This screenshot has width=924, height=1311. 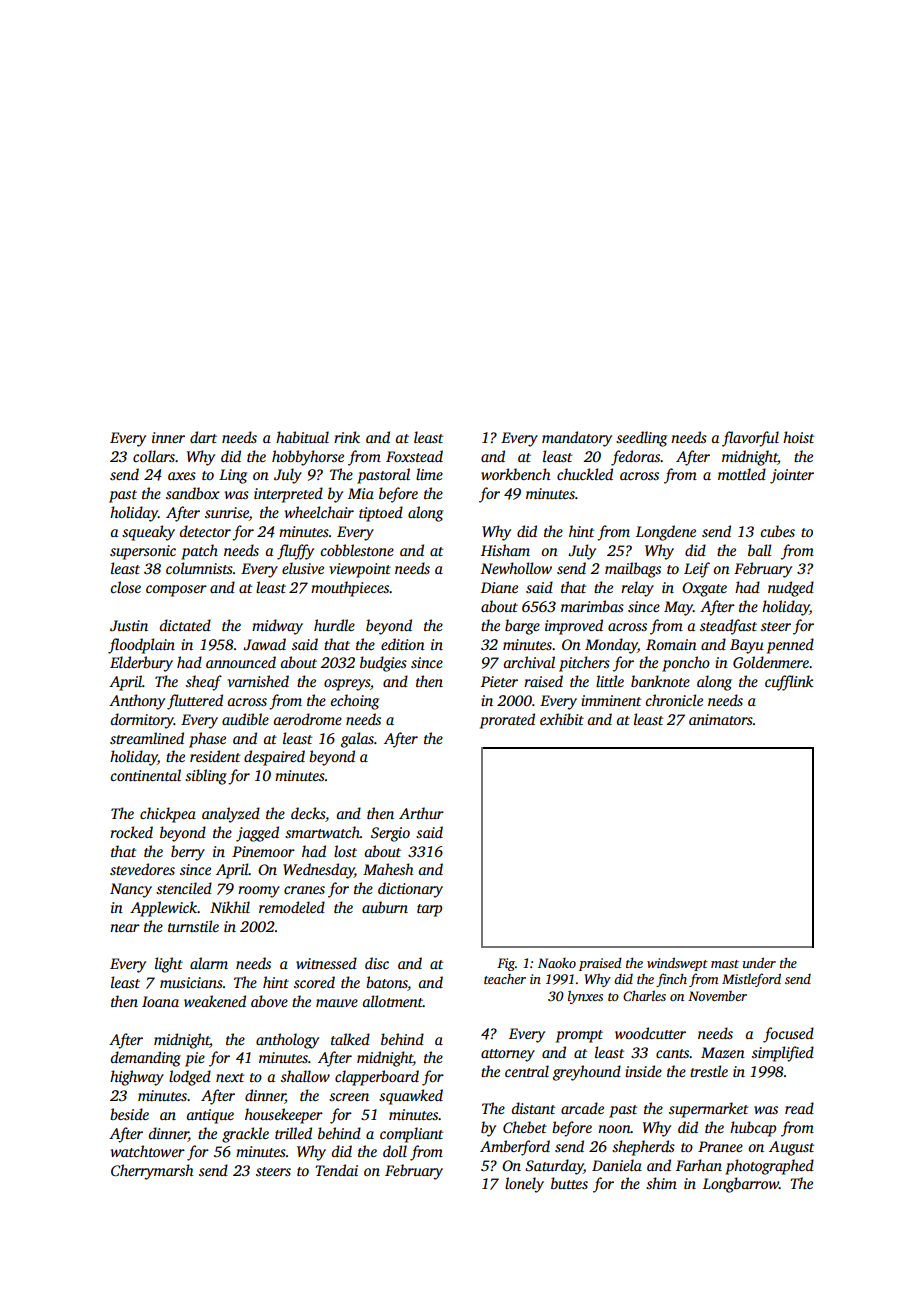 I want to click on mandatory, so click(x=577, y=439).
